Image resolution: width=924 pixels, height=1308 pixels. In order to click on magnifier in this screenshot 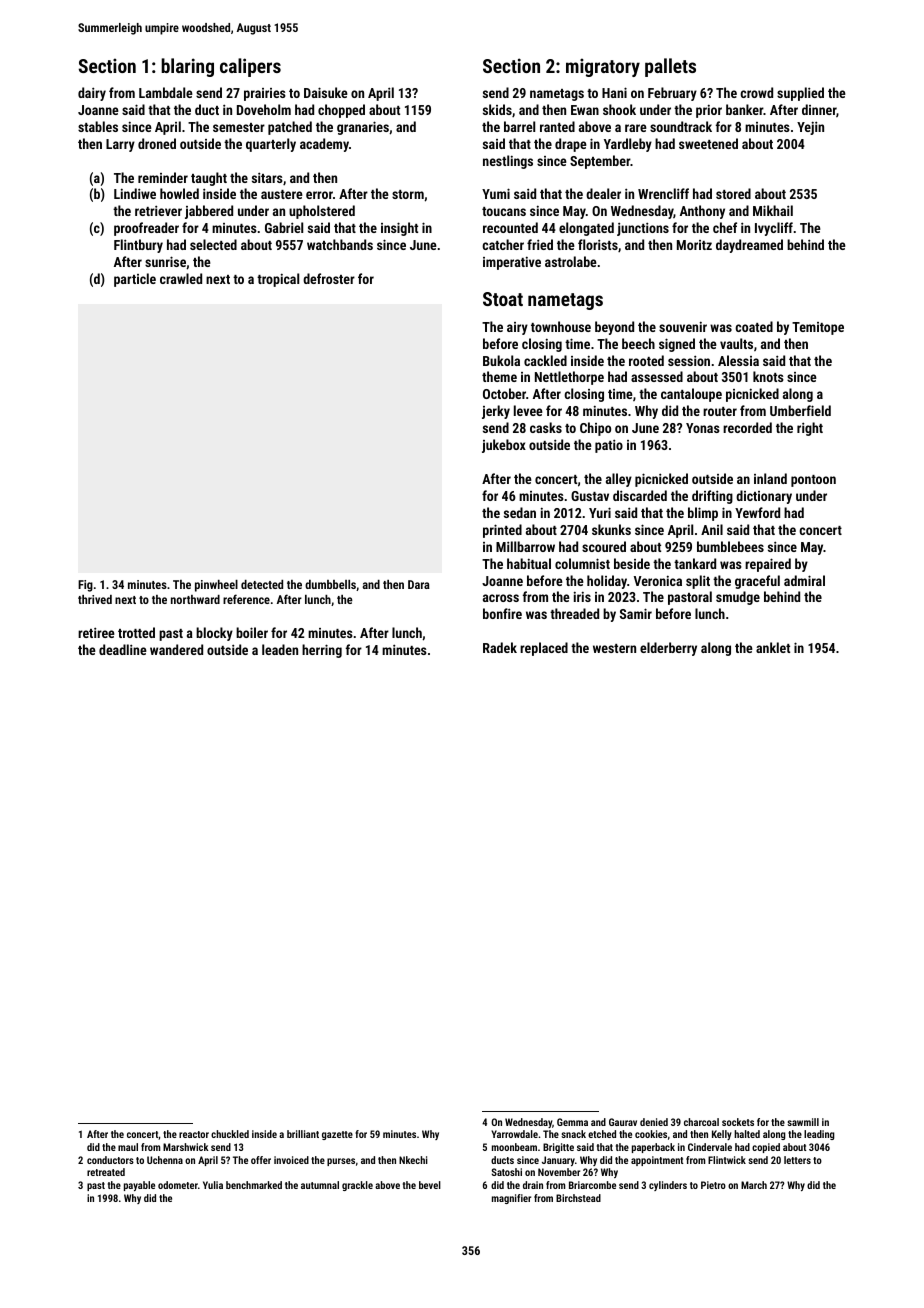, I will do `click(511, 1199)`.
